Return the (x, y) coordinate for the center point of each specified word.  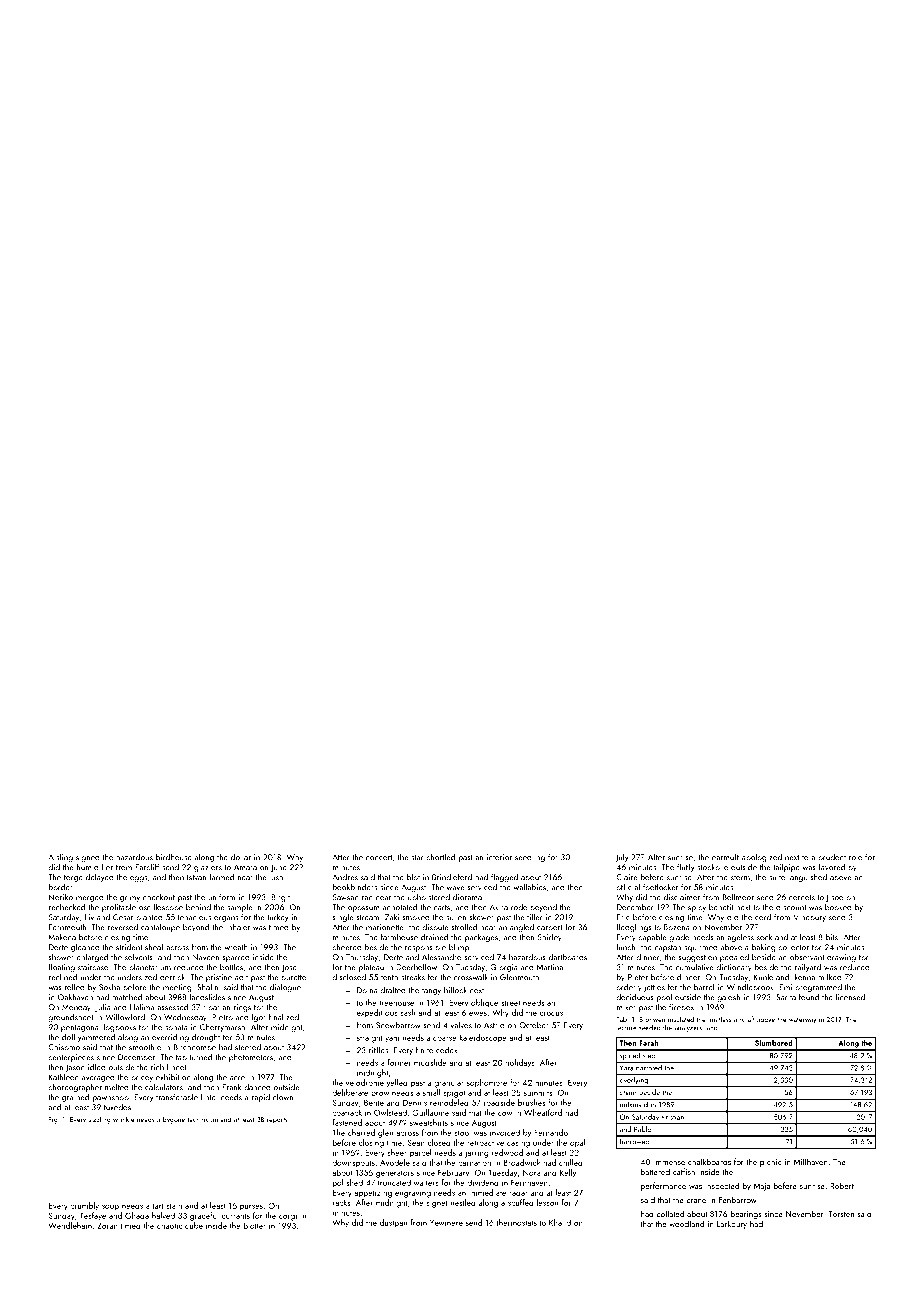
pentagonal (81, 1028)
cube (194, 1225)
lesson (547, 1202)
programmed (818, 988)
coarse (445, 1039)
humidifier (95, 867)
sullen (456, 917)
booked (838, 907)
